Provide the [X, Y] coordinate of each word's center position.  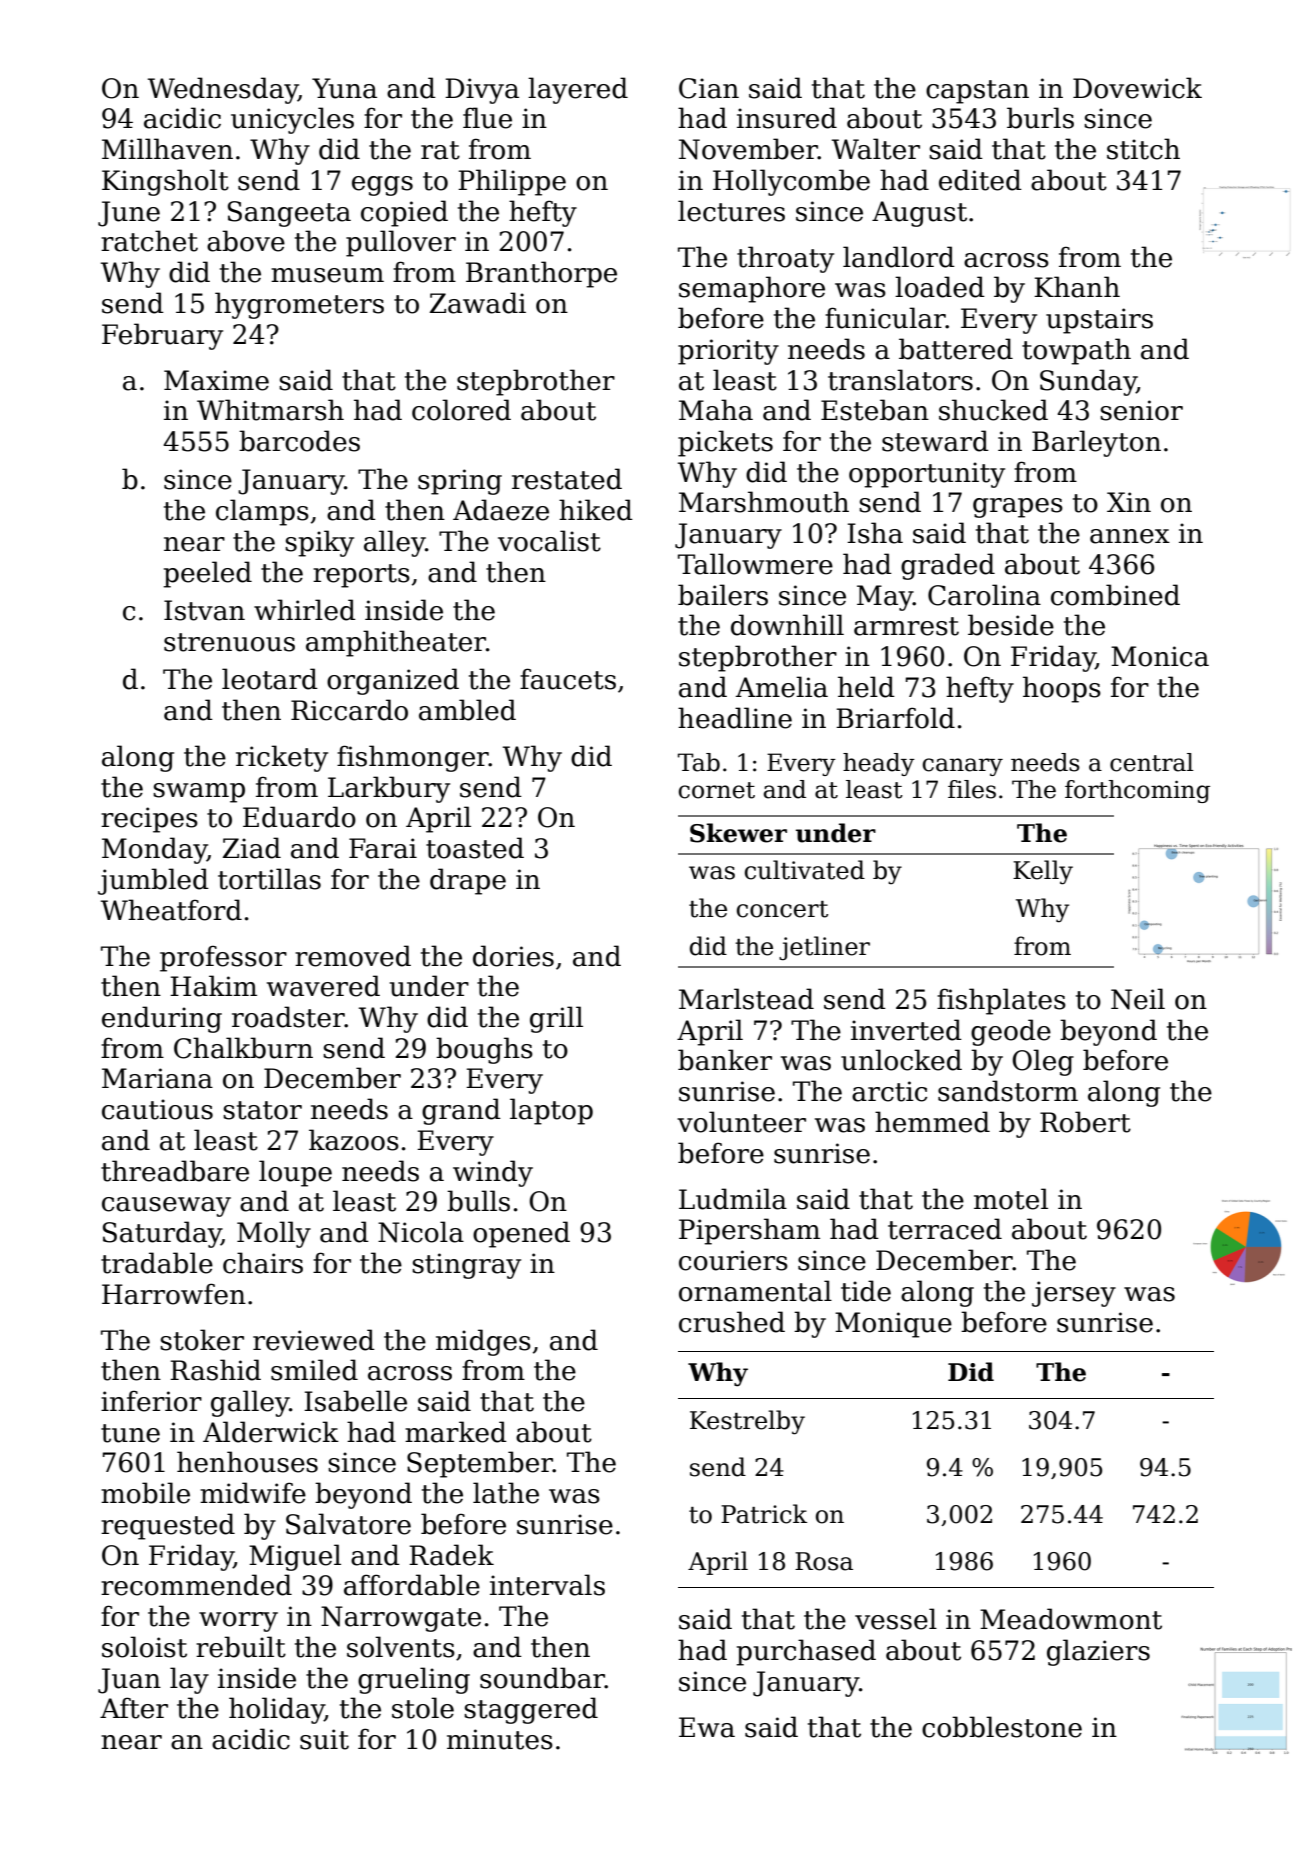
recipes [149, 820]
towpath [1076, 351]
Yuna [344, 88]
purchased [806, 1652]
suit [324, 1739]
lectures [731, 211]
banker [725, 1060]
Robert [1085, 1122]
